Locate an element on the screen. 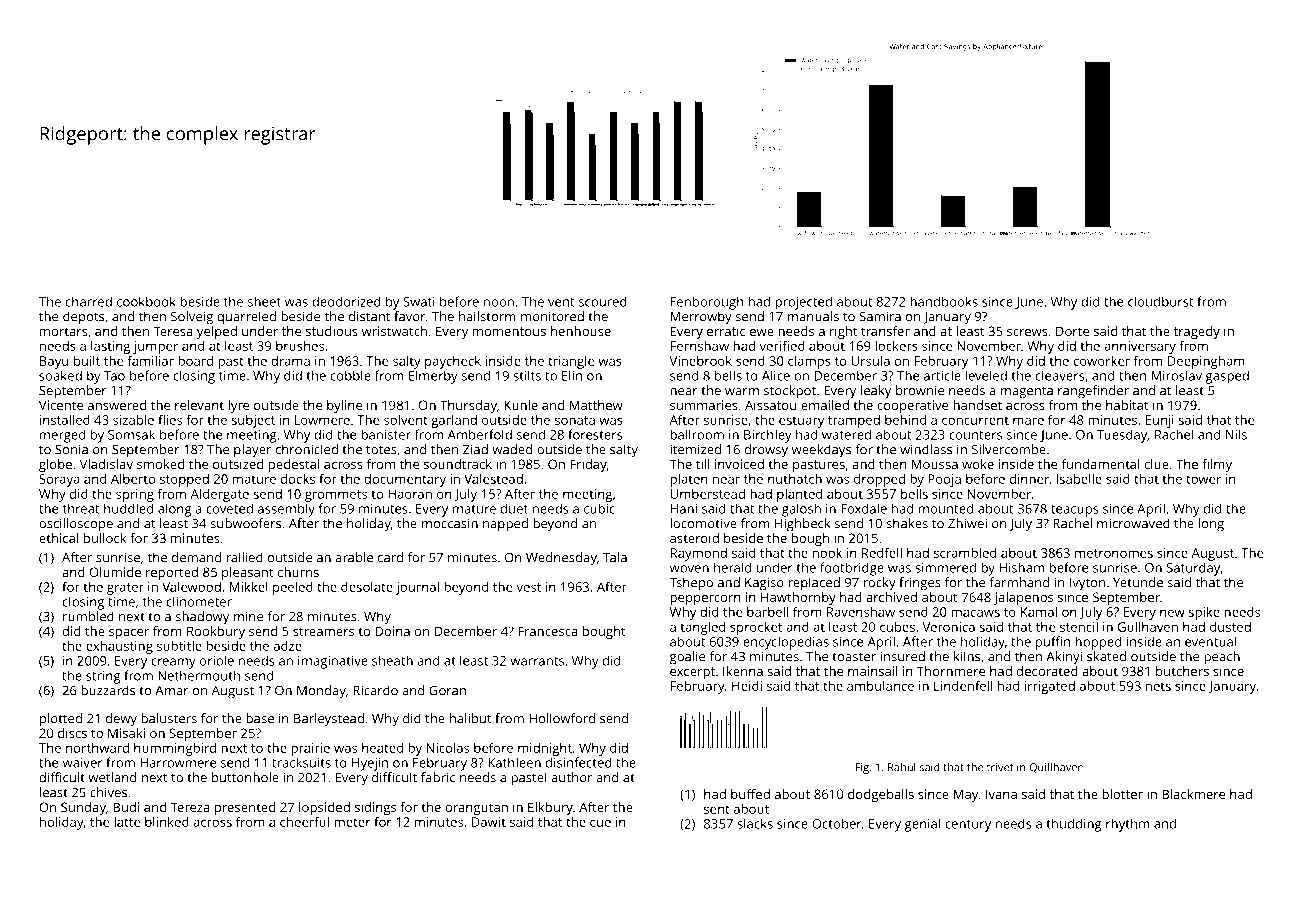 The image size is (1308, 924). latte is located at coordinates (127, 822).
